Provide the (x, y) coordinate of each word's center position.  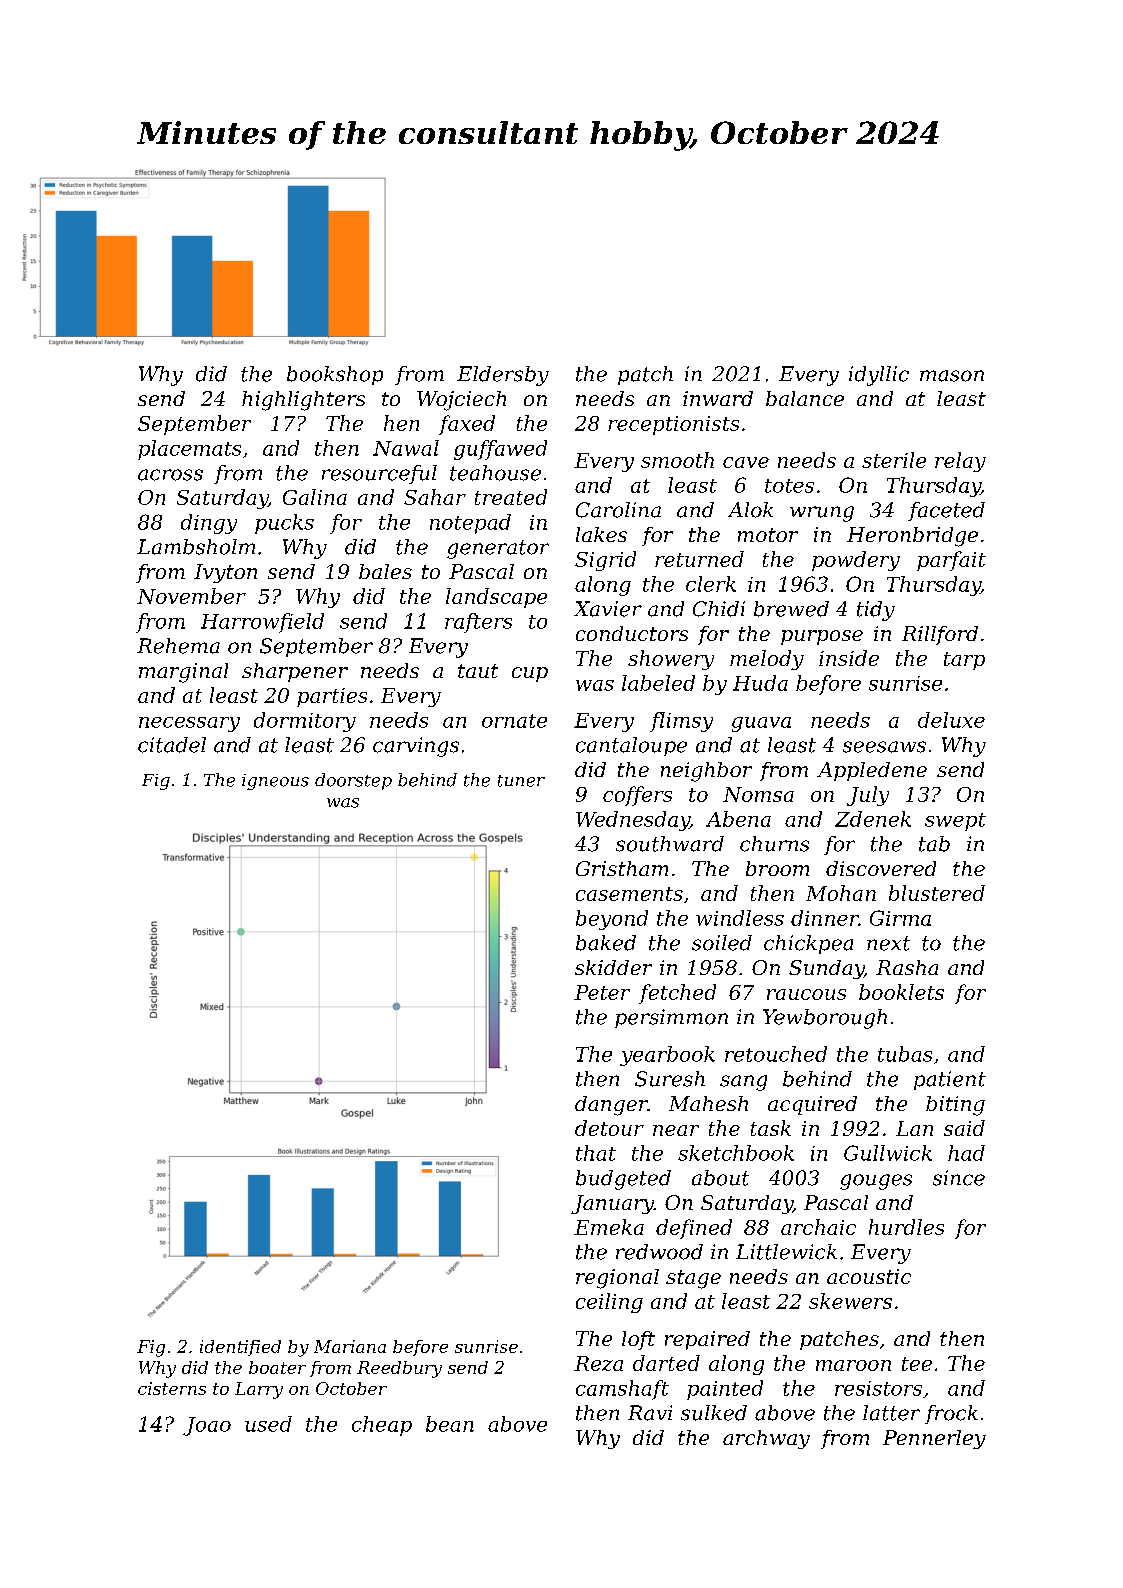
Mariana (350, 1346)
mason (952, 376)
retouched (776, 1054)
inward (718, 398)
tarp (964, 661)
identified (240, 1348)
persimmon (671, 1018)
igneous (275, 782)
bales (385, 571)
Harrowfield (262, 623)
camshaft (622, 1390)
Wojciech (461, 401)
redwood (659, 1252)
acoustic (869, 1276)
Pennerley (934, 1439)
